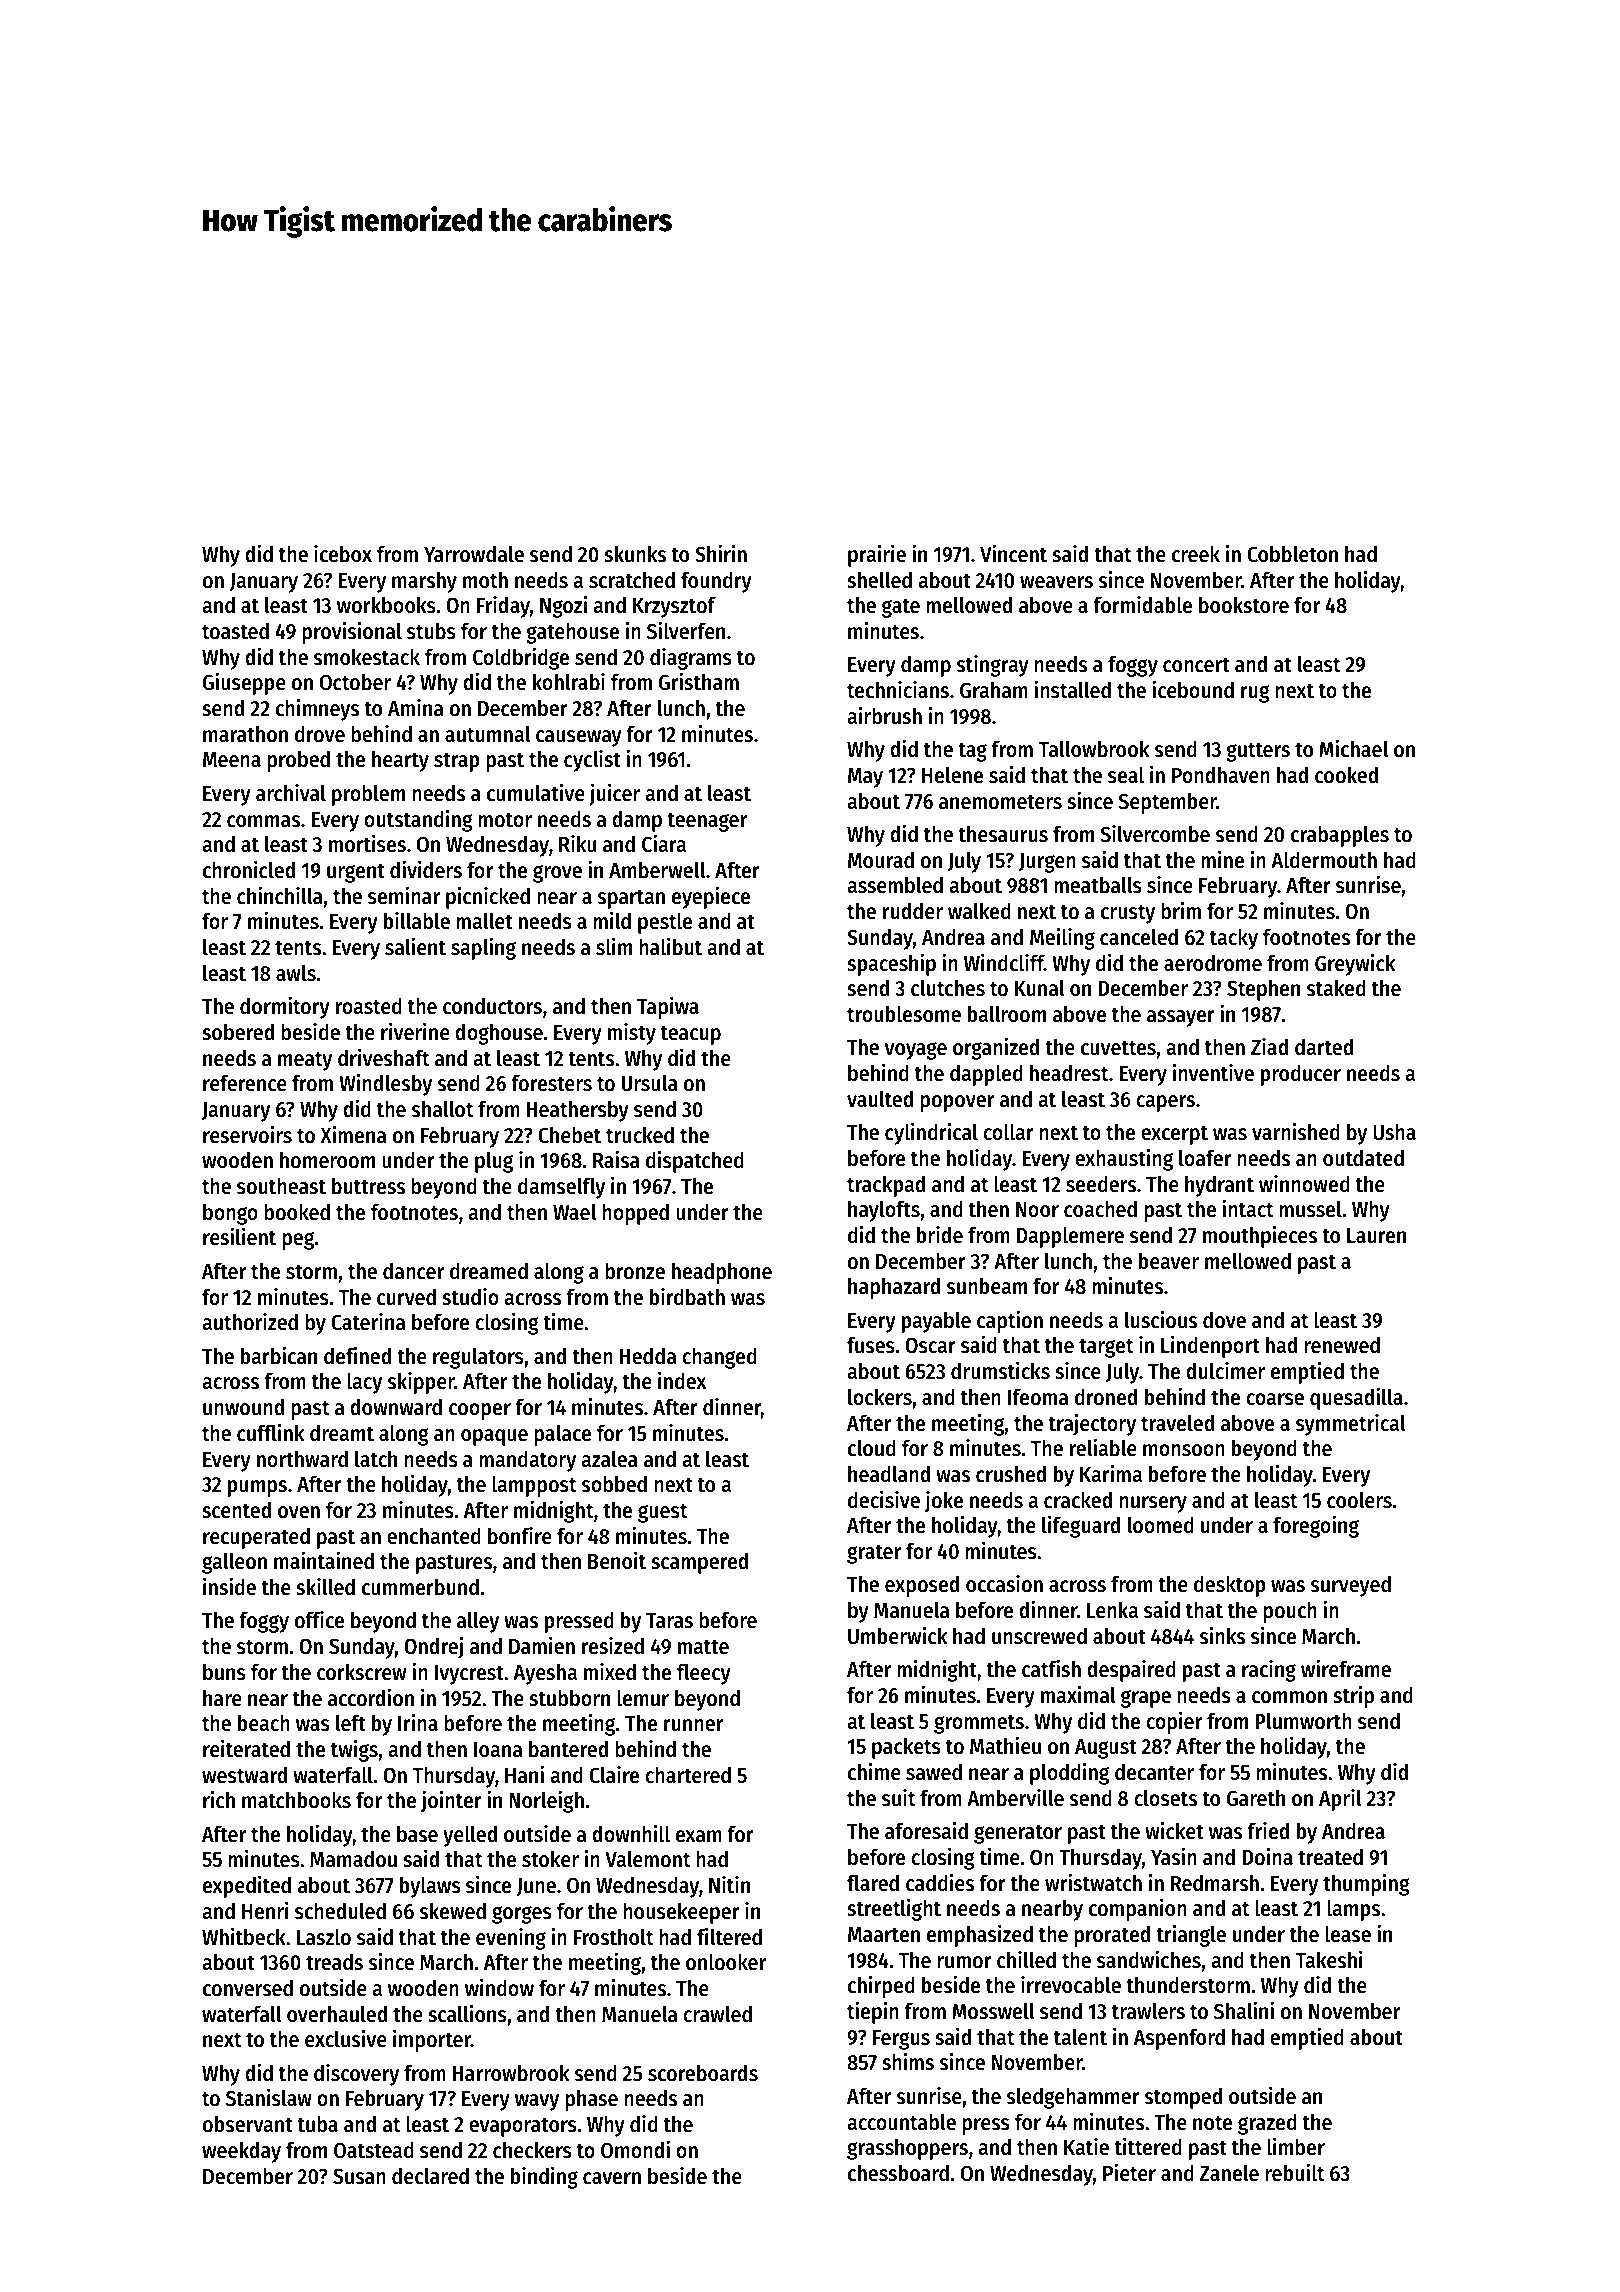 This screenshot has width=1620, height=2292. Describe the element at coordinates (467, 2013) in the screenshot. I see `scallions` at that location.
